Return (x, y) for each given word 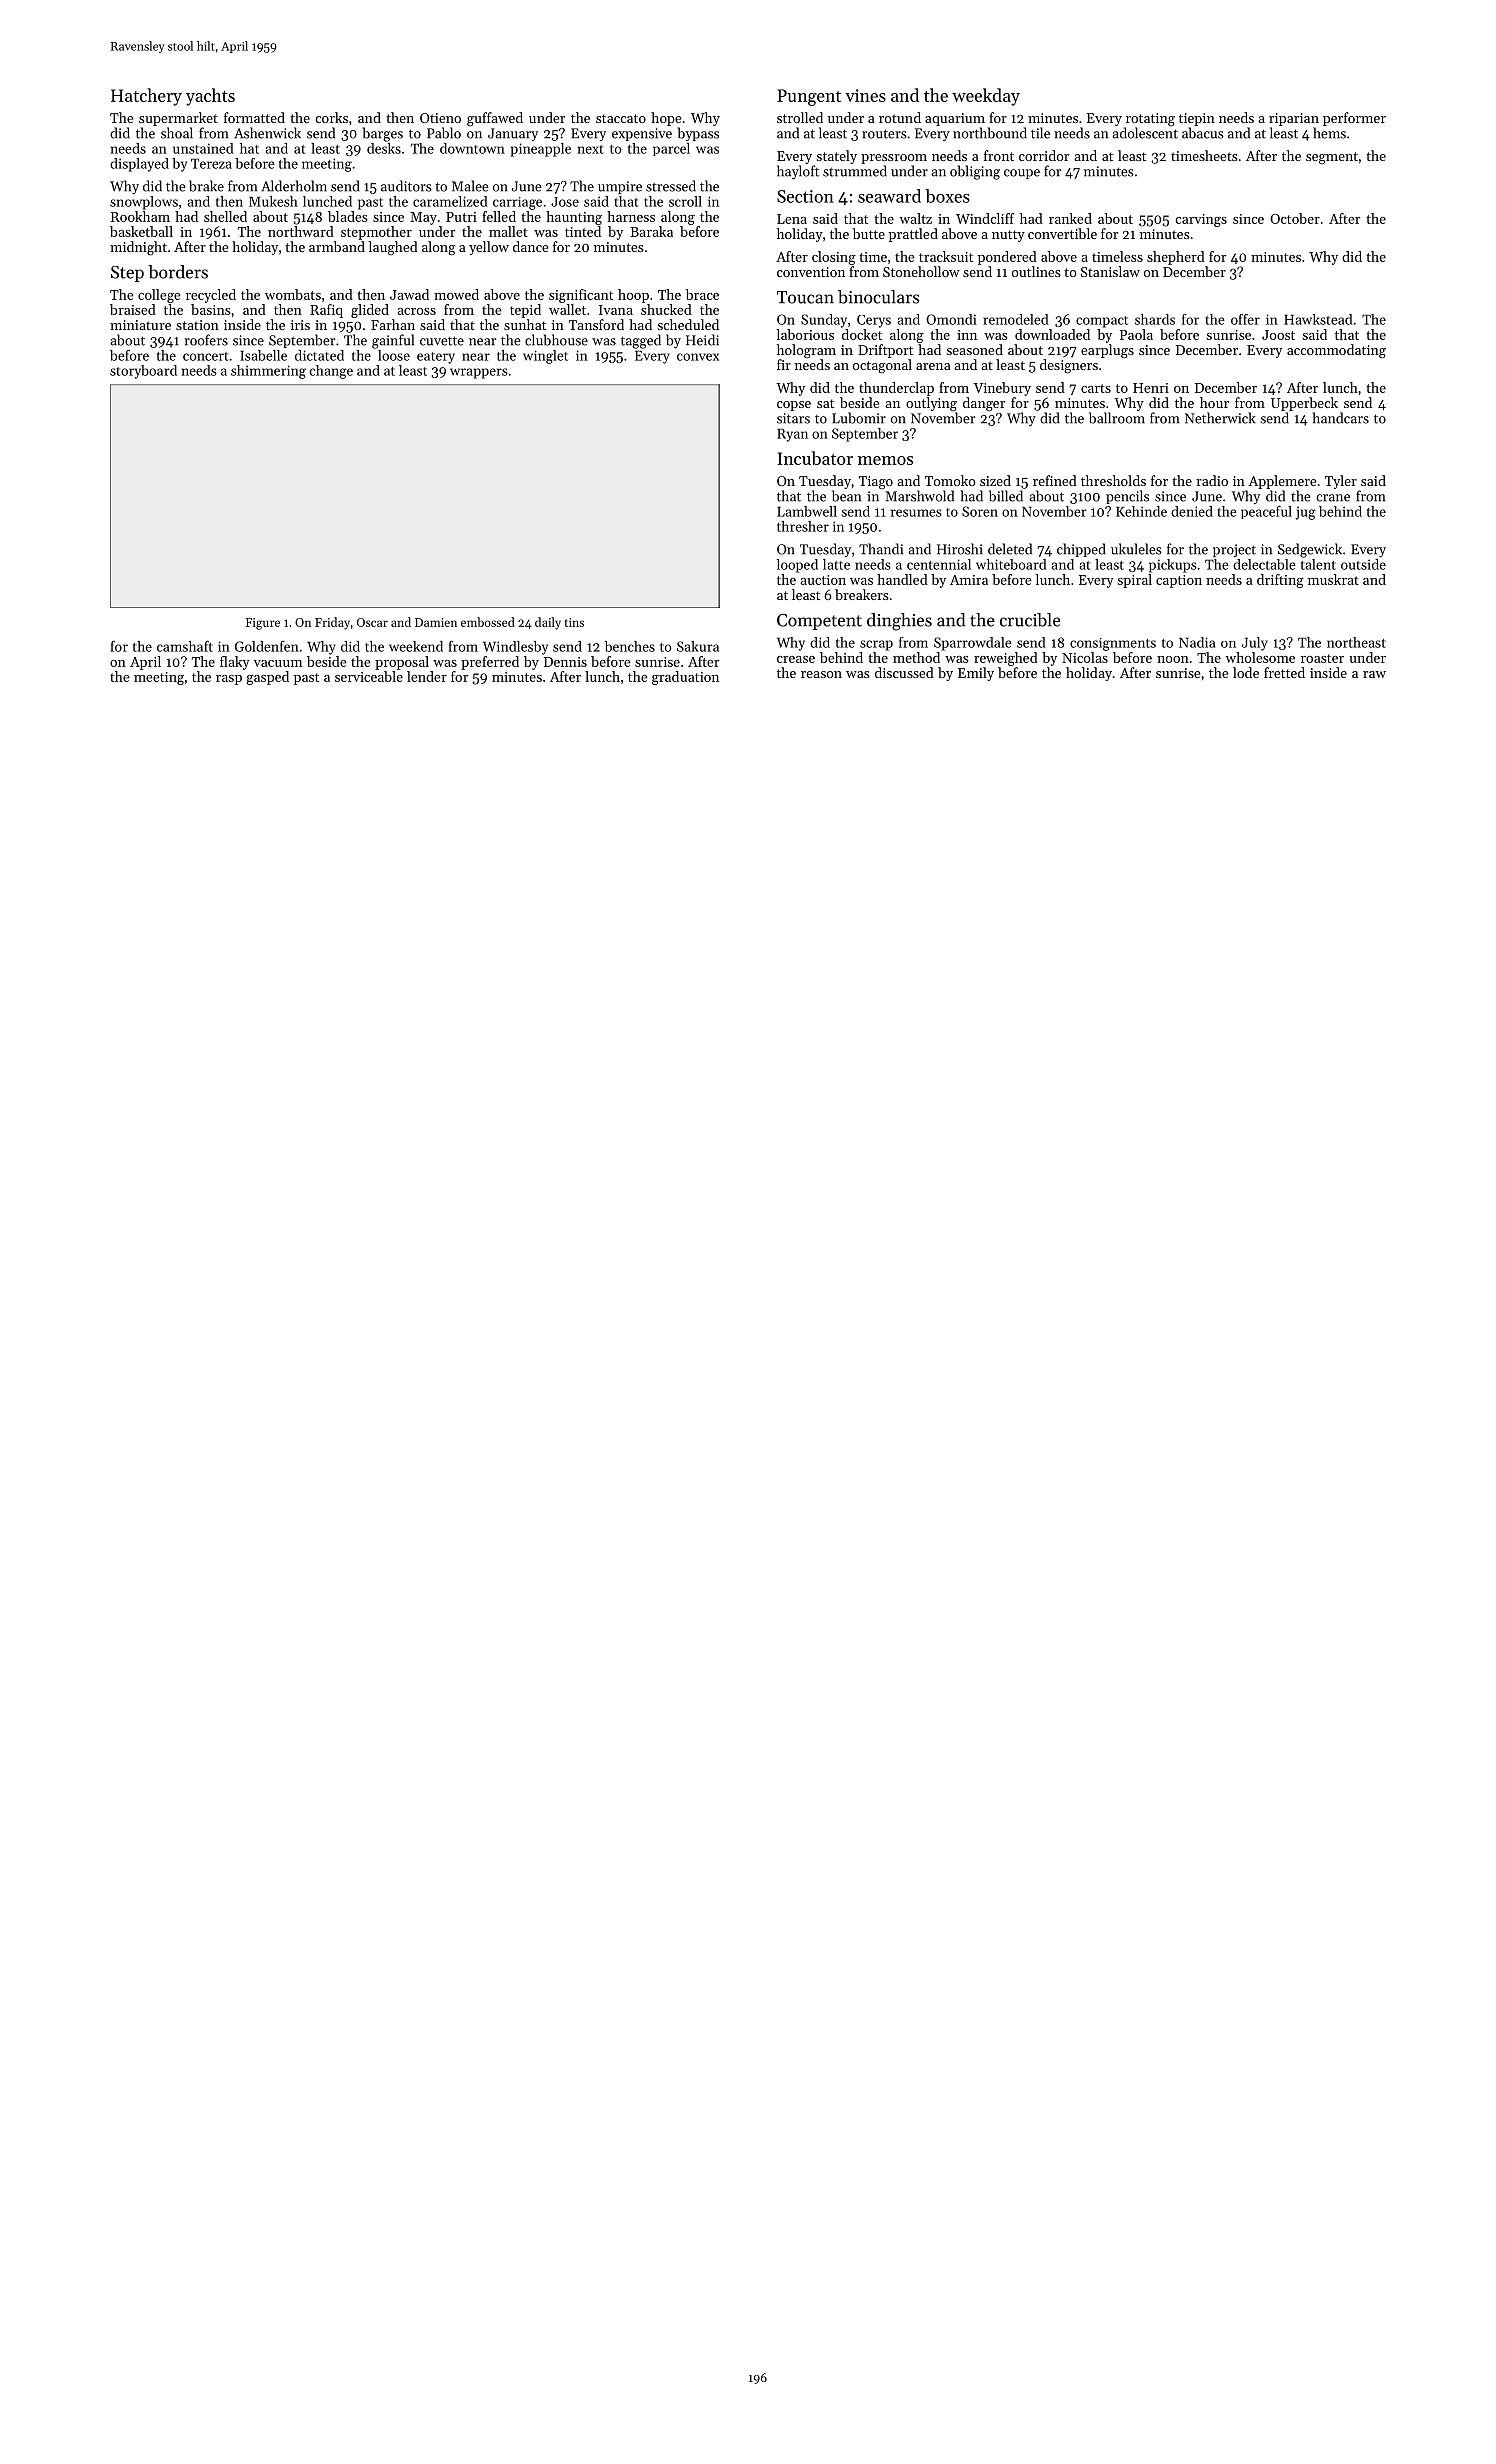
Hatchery (146, 97)
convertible (1062, 233)
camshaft (185, 646)
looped (797, 566)
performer (1354, 119)
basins (211, 309)
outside (1363, 564)
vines (865, 95)
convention (811, 272)
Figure (263, 624)
